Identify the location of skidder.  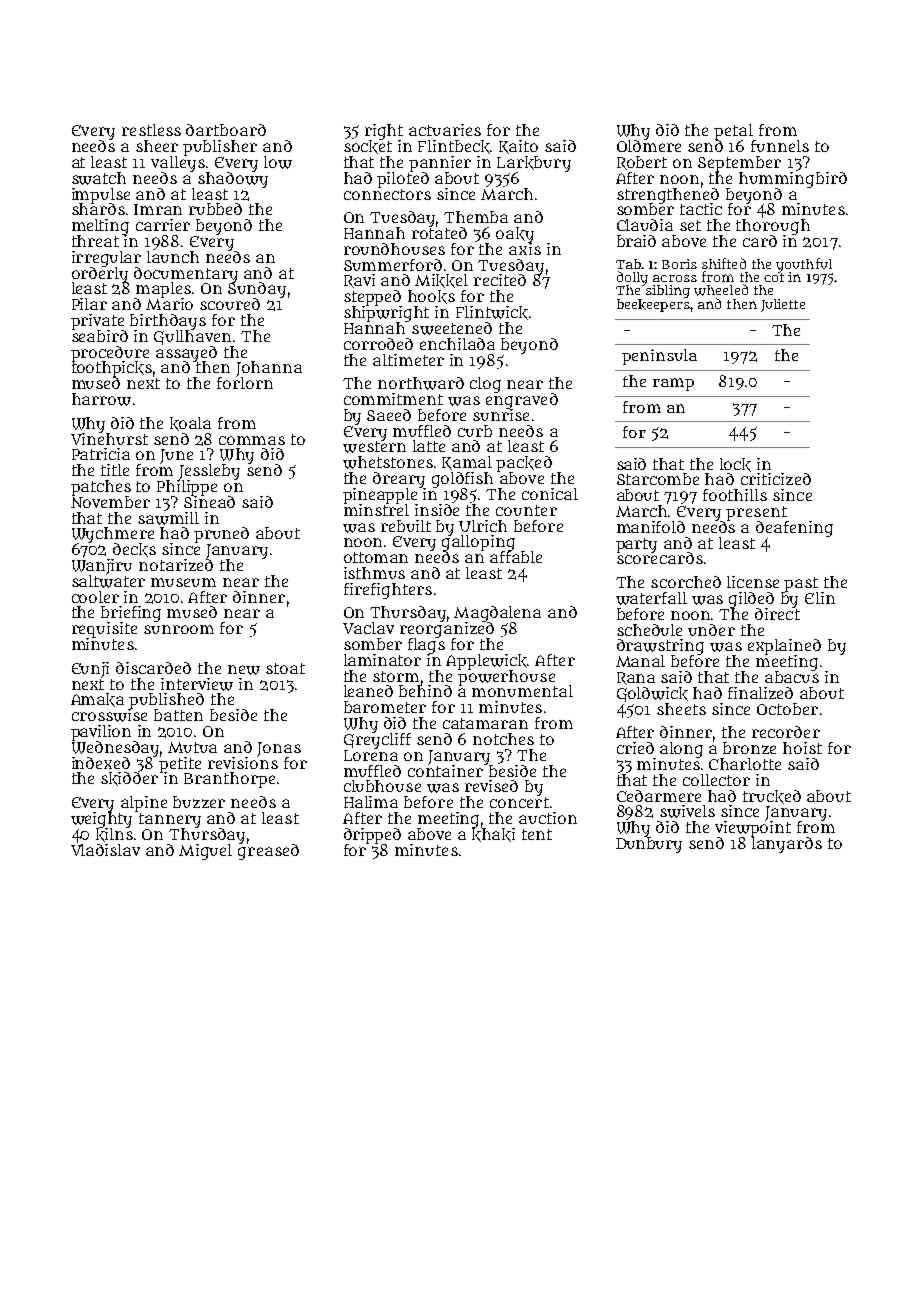
(131, 779).
